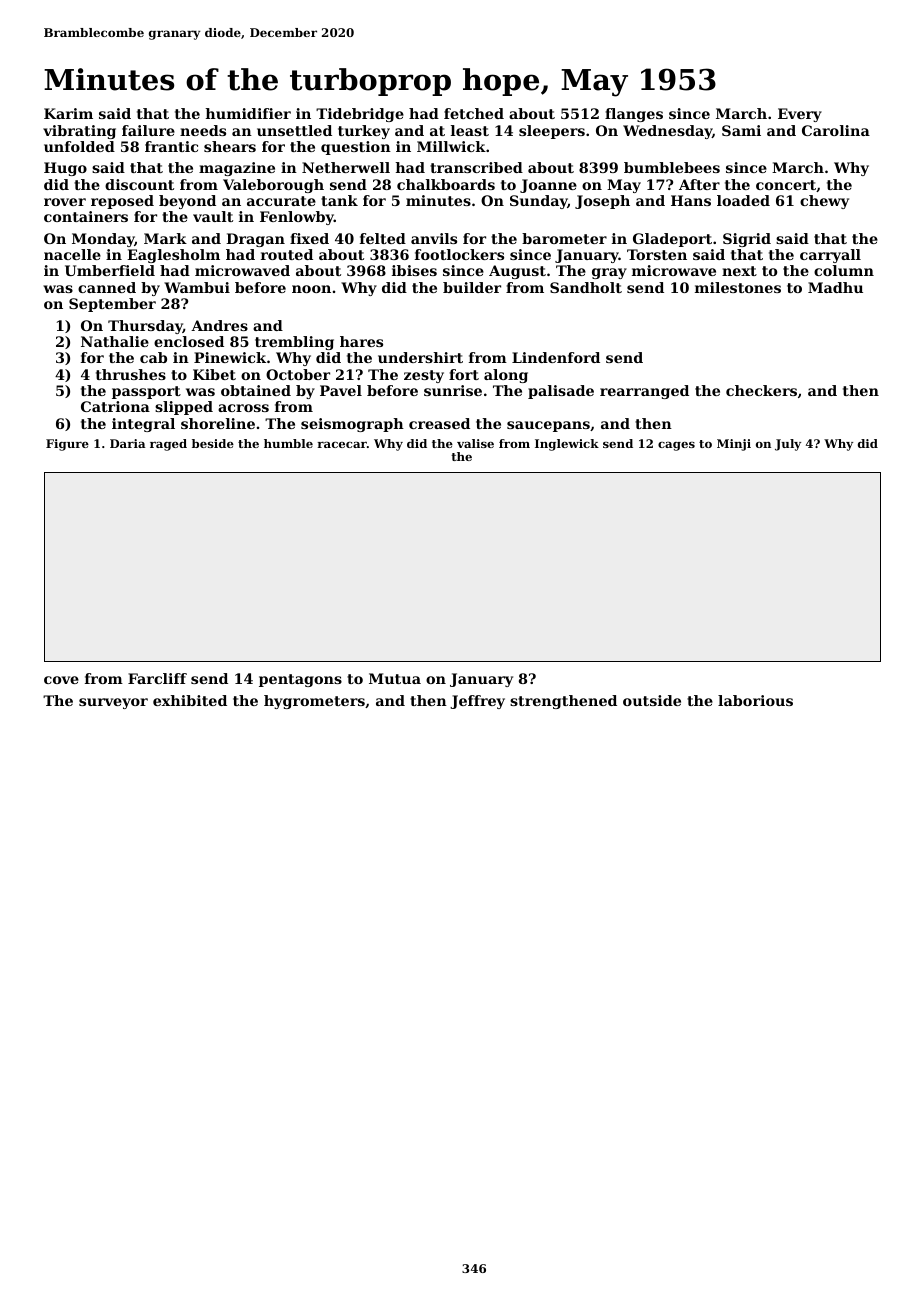 The image size is (924, 1308). What do you see at coordinates (474, 113) in the screenshot?
I see `fetched` at bounding box center [474, 113].
